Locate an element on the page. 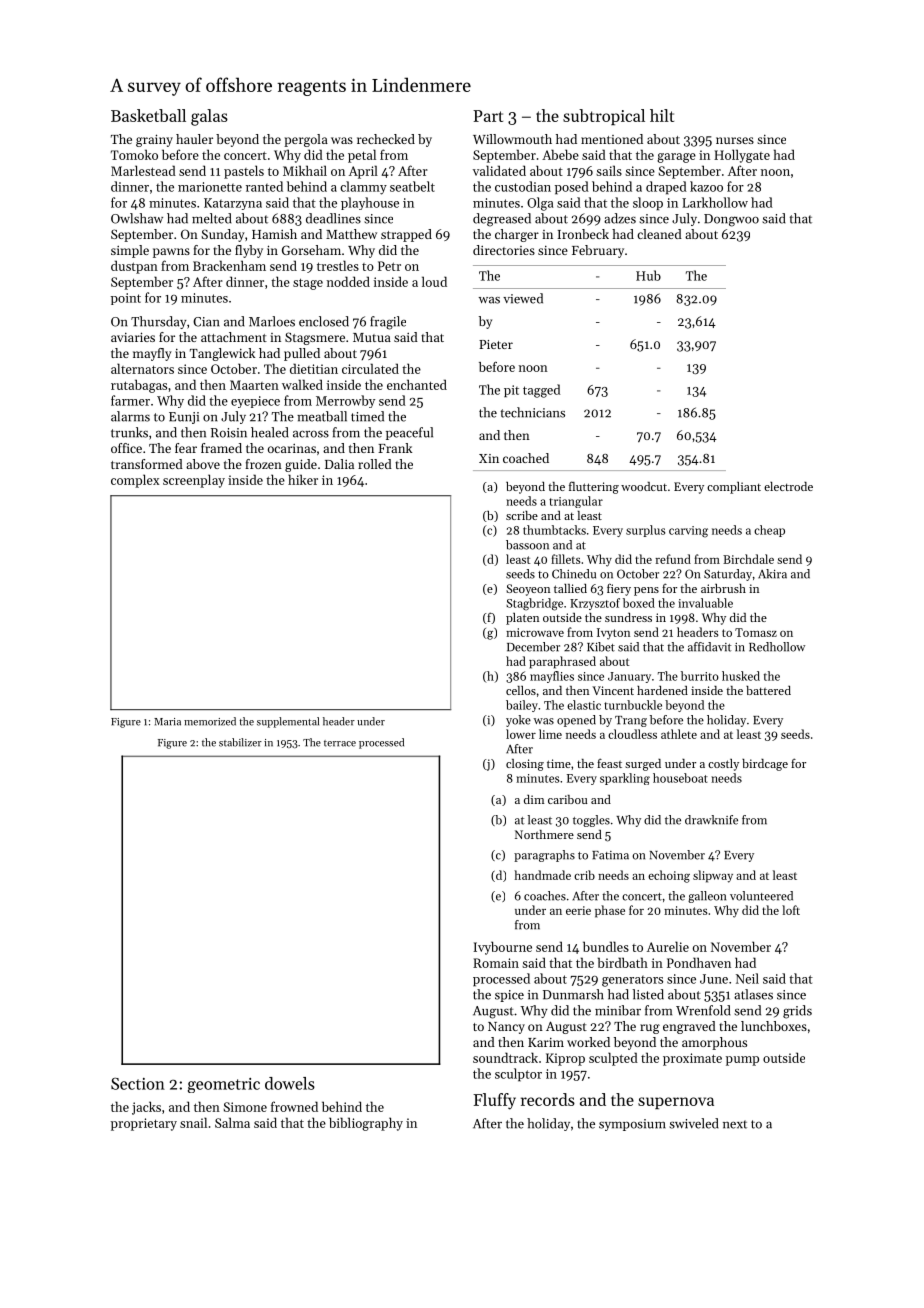  dowels is located at coordinates (290, 1083).
